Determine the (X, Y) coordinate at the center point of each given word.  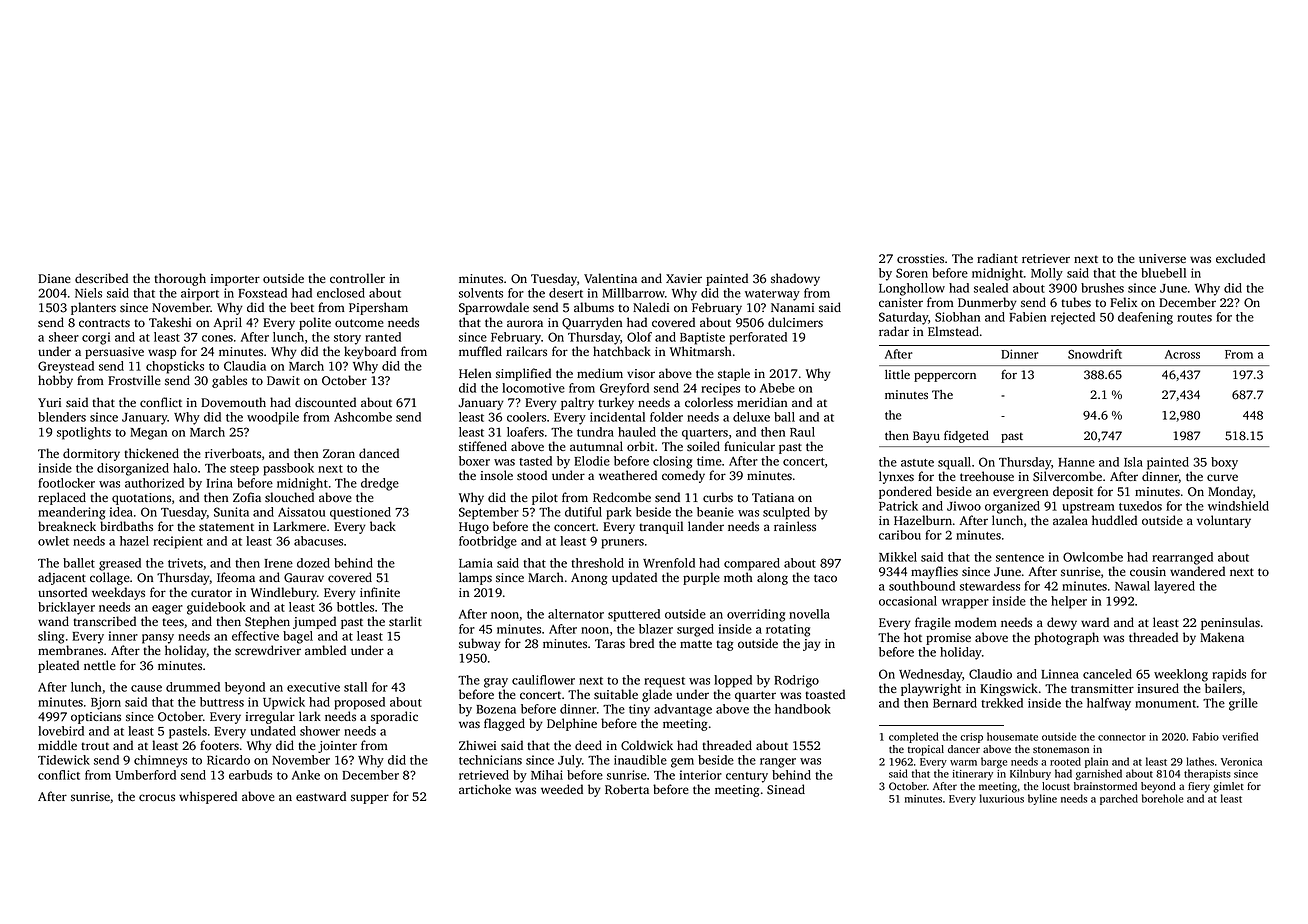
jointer (337, 747)
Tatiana (773, 497)
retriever (1046, 258)
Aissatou (301, 512)
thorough (180, 279)
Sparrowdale (494, 308)
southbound (922, 586)
